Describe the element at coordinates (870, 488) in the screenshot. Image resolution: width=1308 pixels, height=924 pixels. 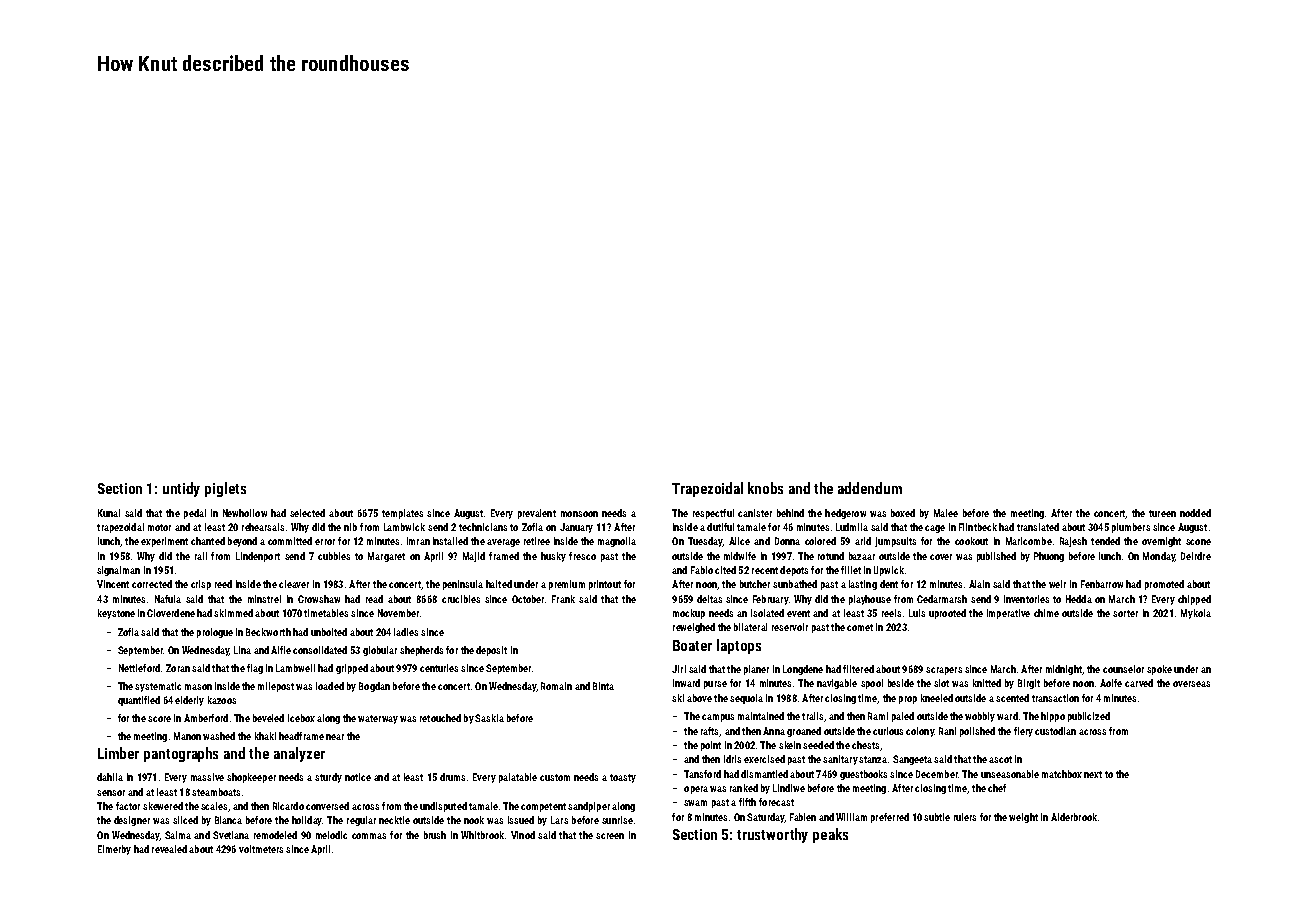
I see `addendum` at that location.
